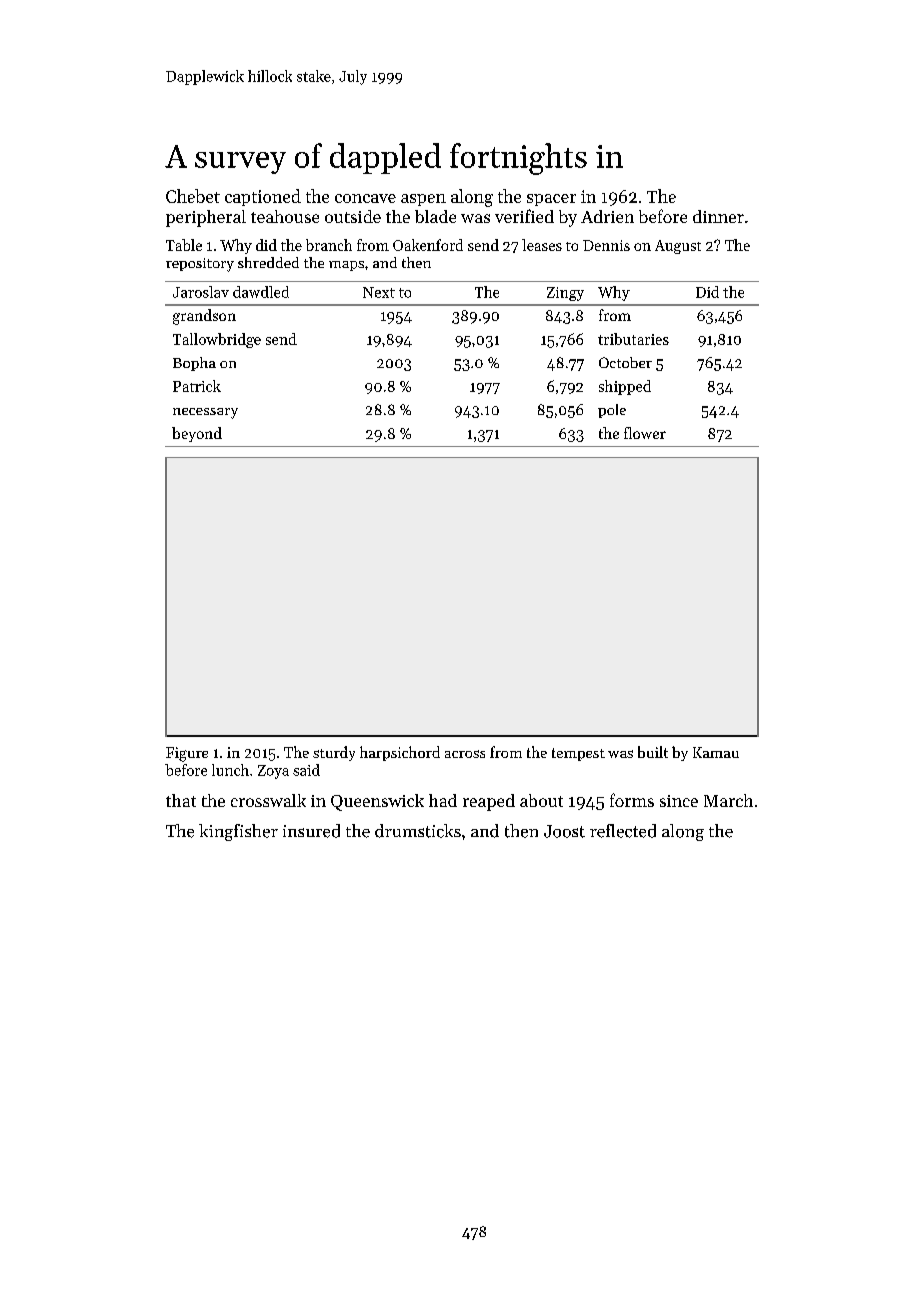 This document has height=1311, width=924. I want to click on flower, so click(645, 433).
